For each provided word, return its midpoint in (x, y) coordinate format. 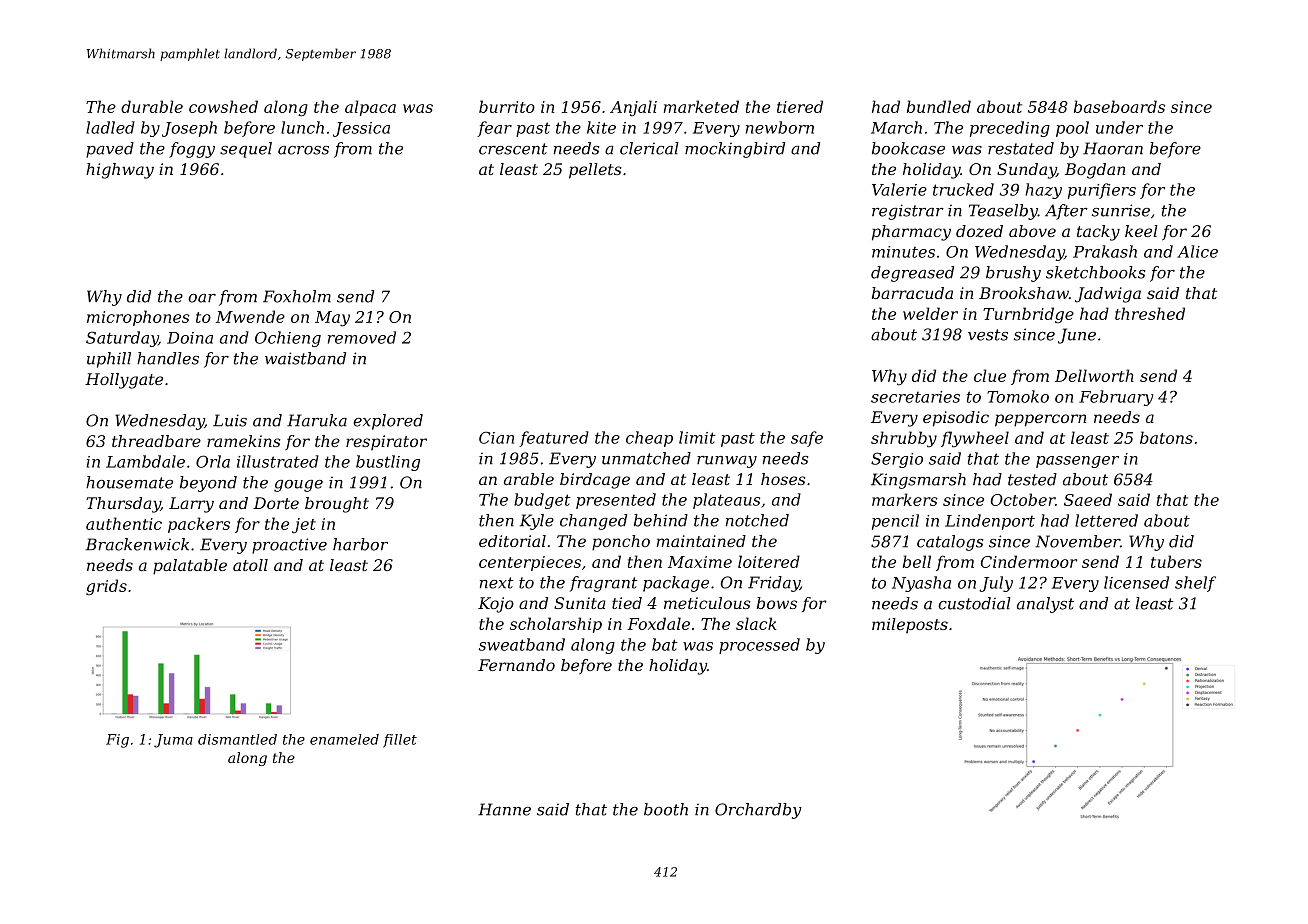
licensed (1136, 582)
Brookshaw (1024, 293)
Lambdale (145, 461)
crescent (513, 149)
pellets (595, 171)
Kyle (537, 522)
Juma (173, 741)
